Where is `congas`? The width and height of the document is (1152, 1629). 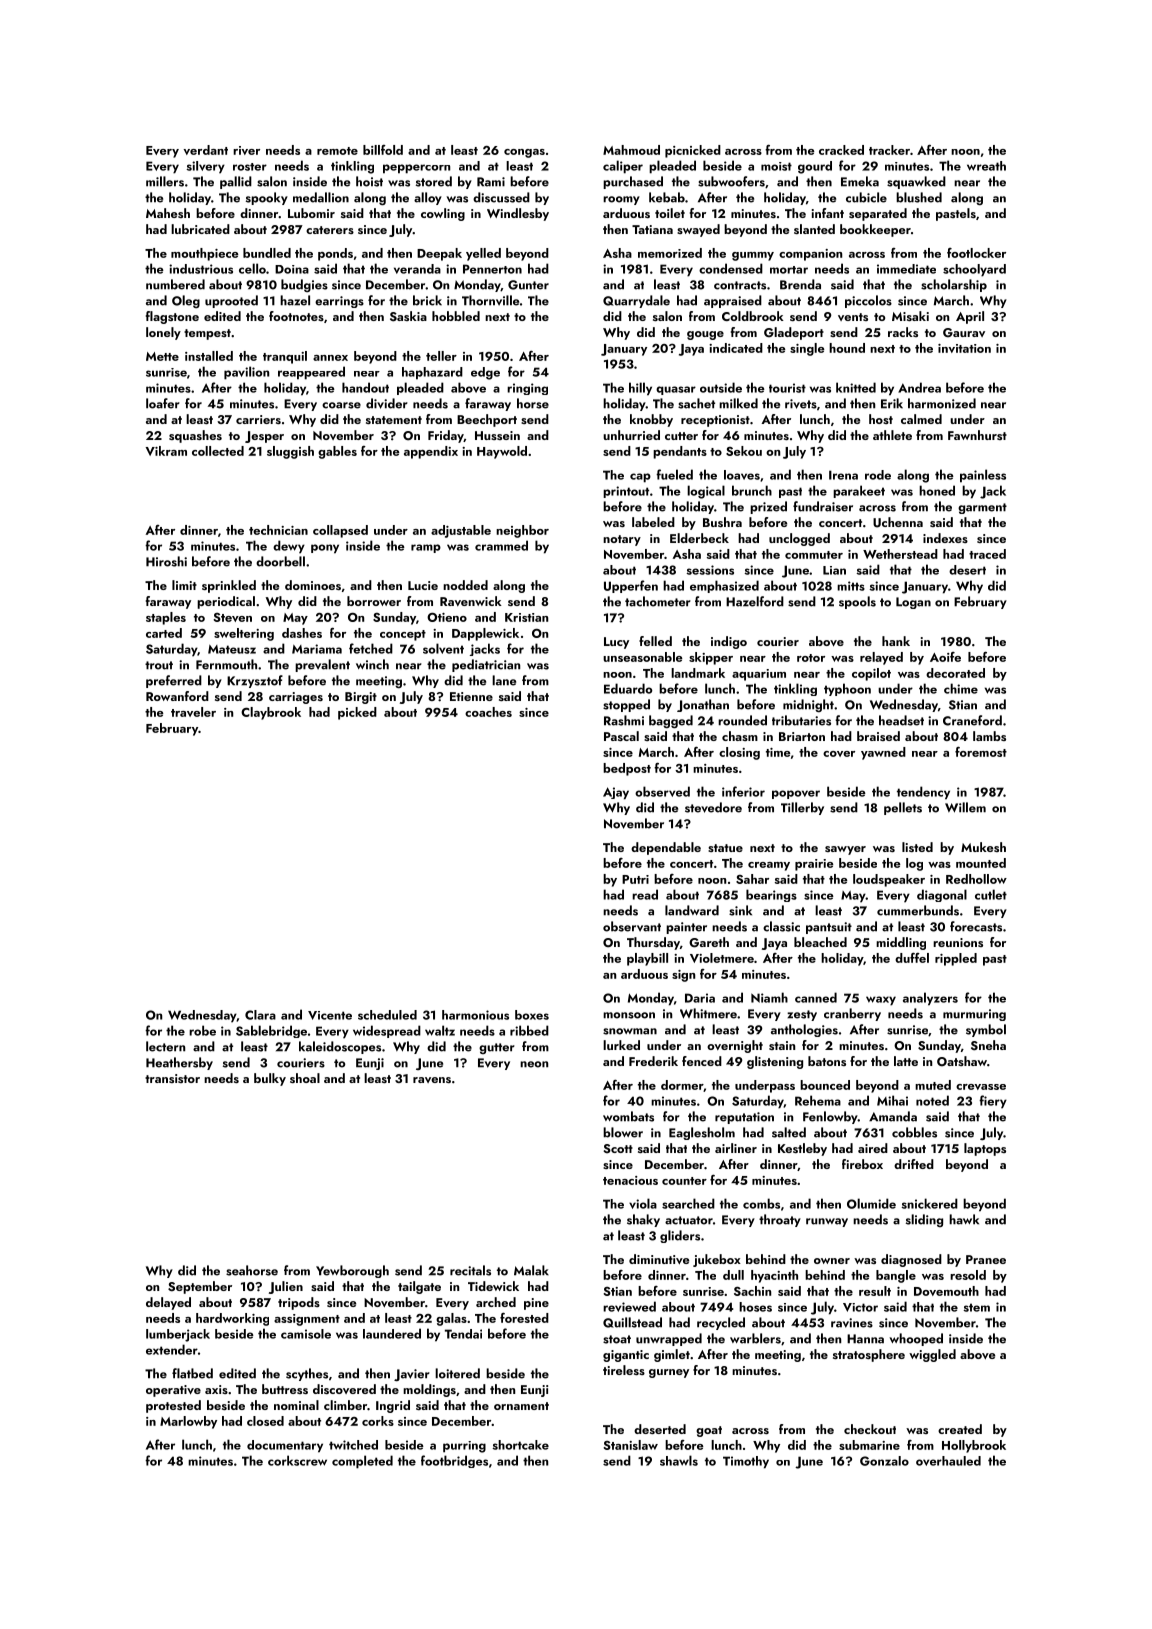
congas is located at coordinates (524, 153).
